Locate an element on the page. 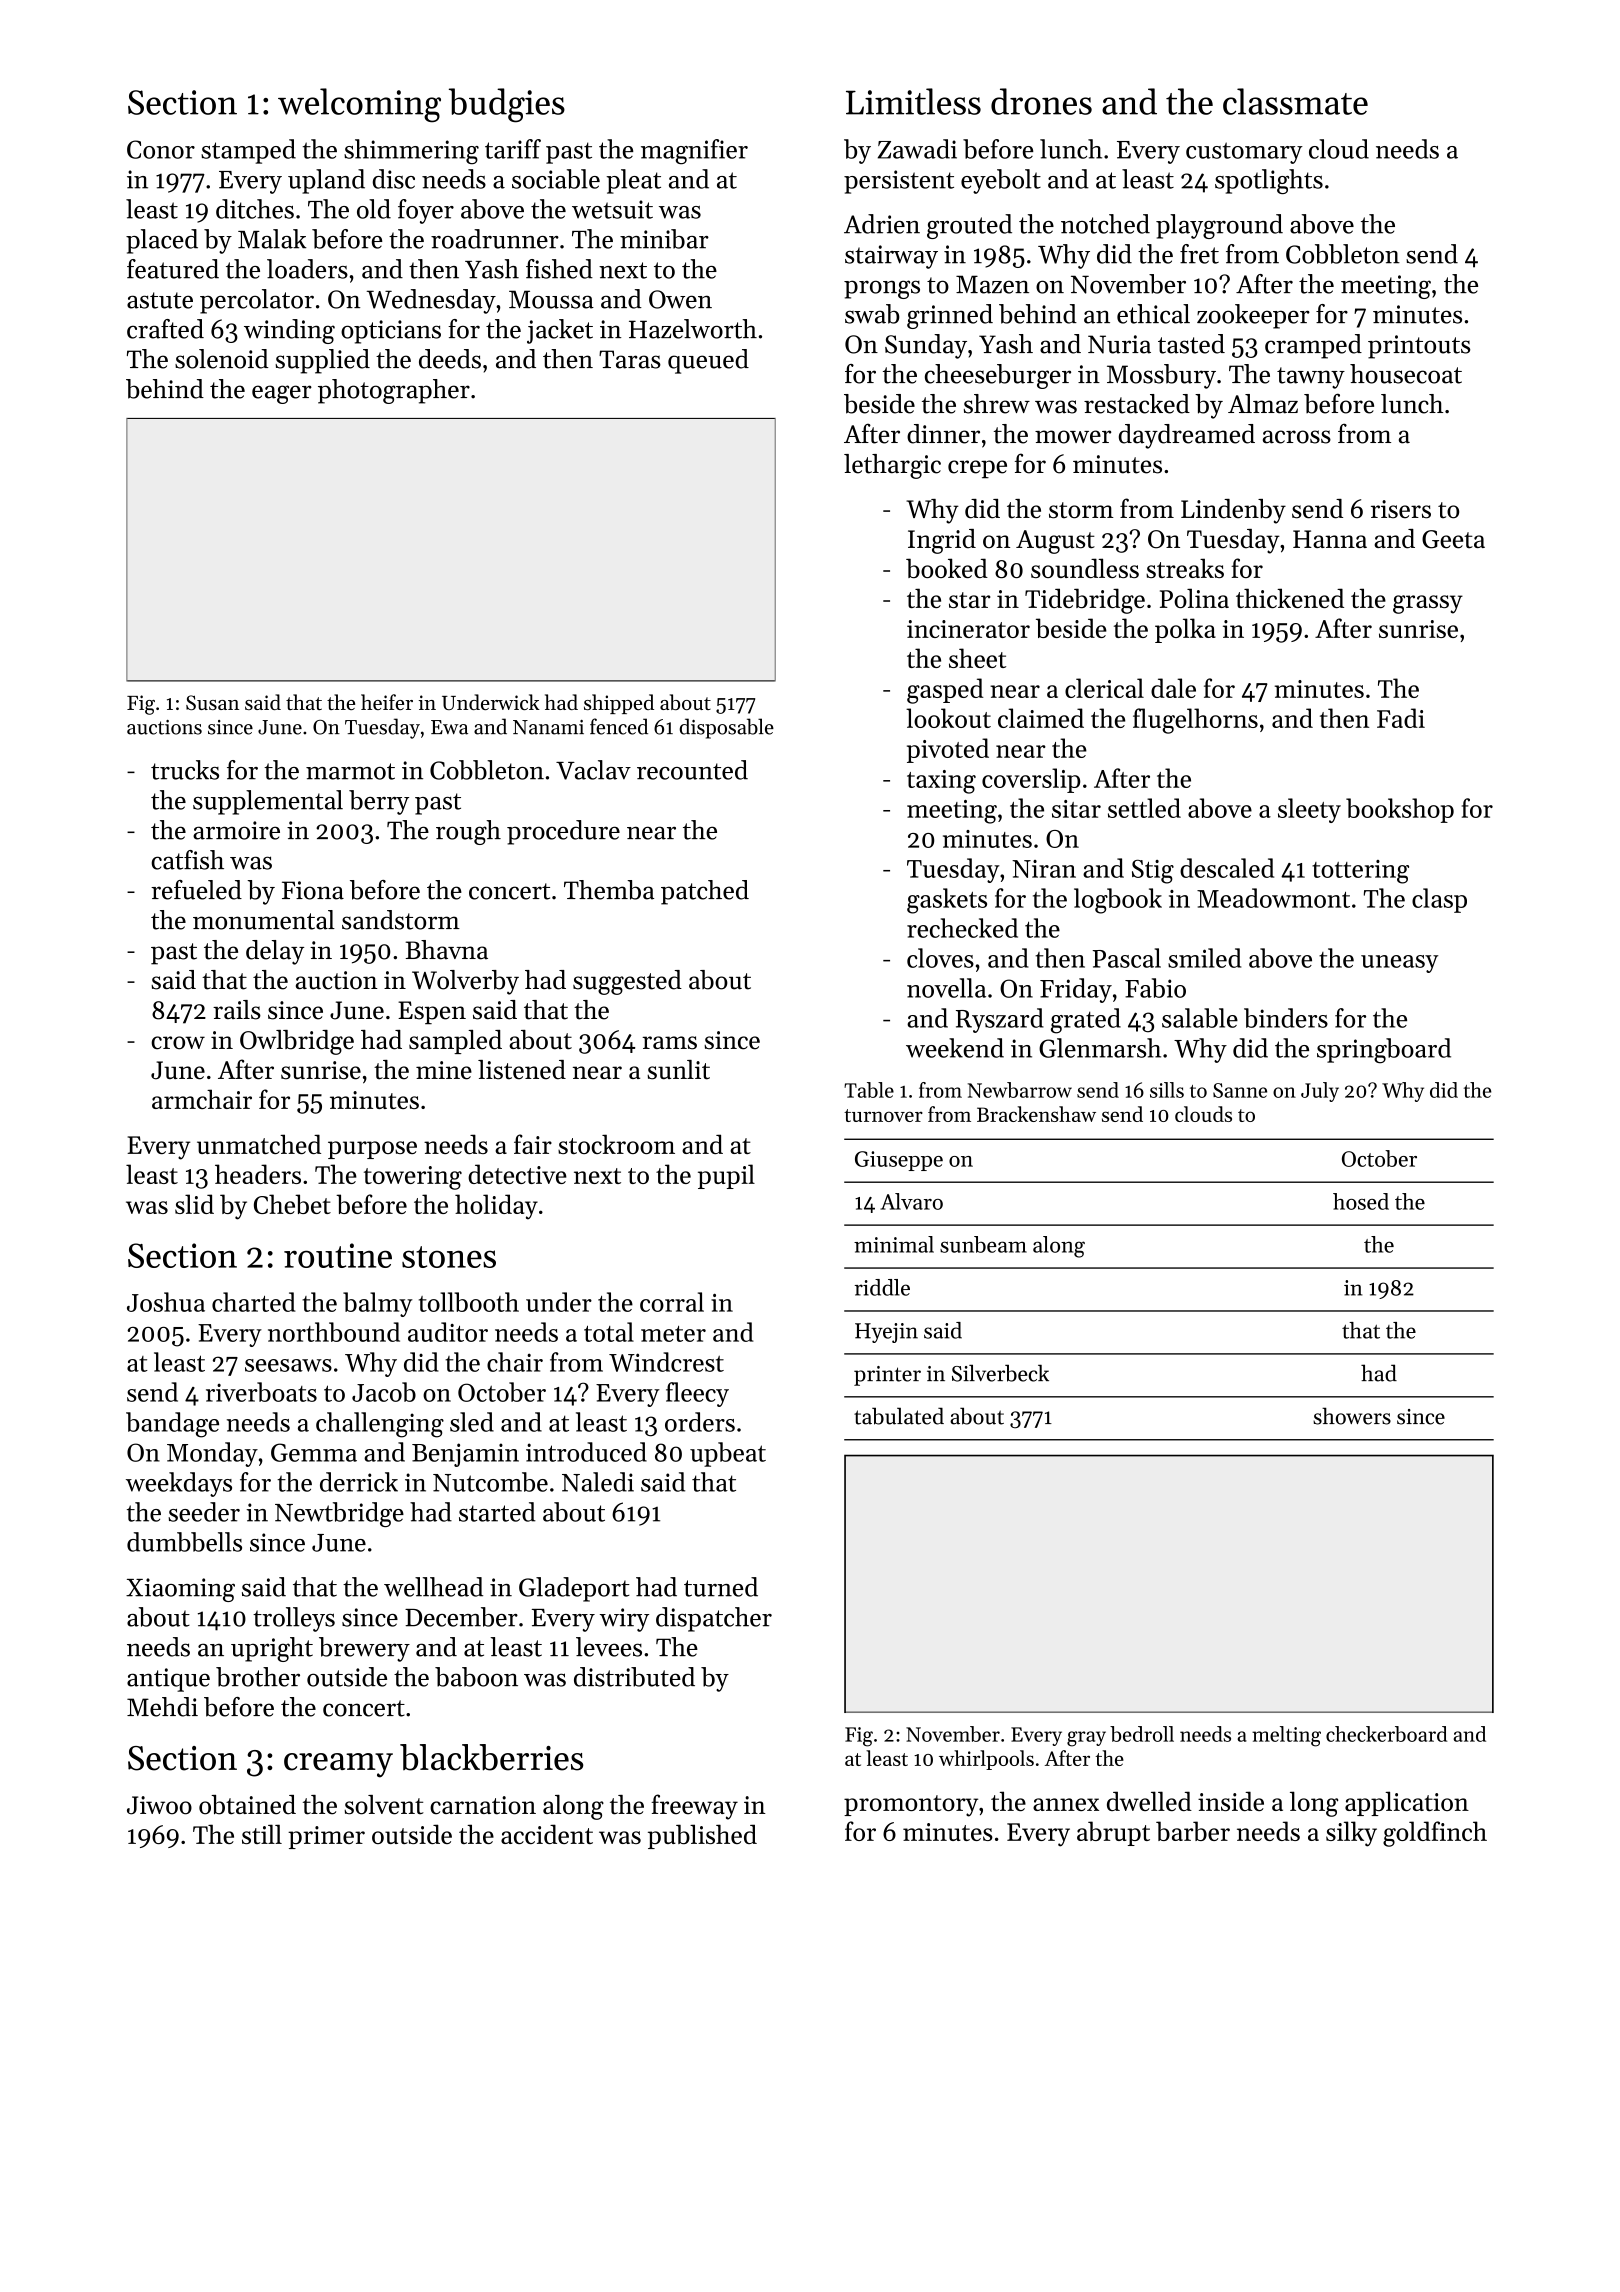 The height and width of the page is (2292, 1620). lethargic is located at coordinates (892, 466).
